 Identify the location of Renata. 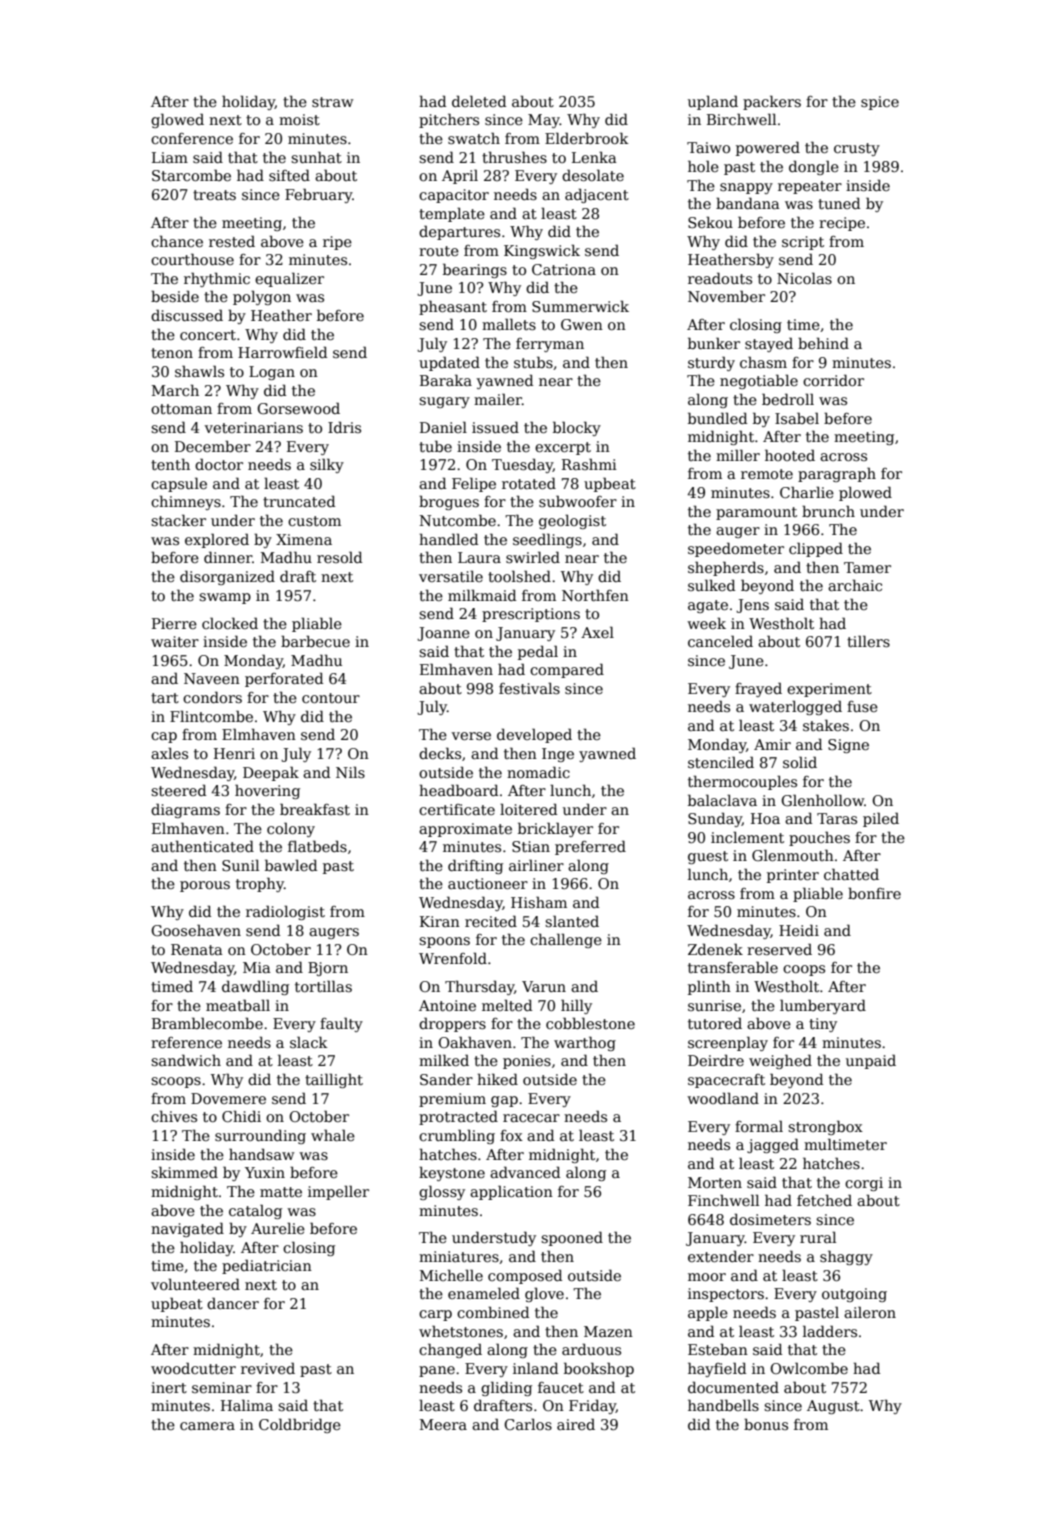
(197, 949).
